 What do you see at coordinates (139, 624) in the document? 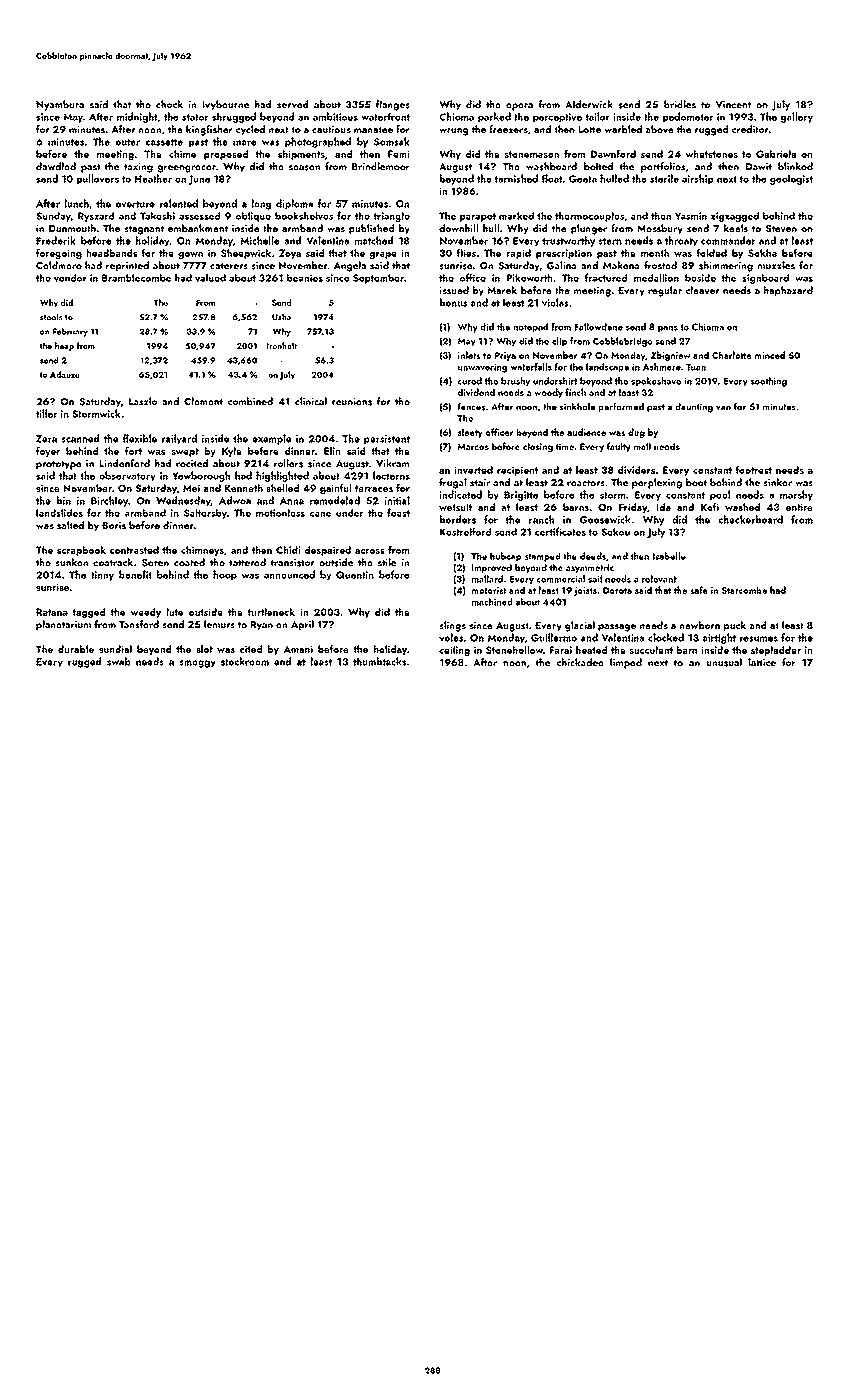
I see `Tansford` at bounding box center [139, 624].
